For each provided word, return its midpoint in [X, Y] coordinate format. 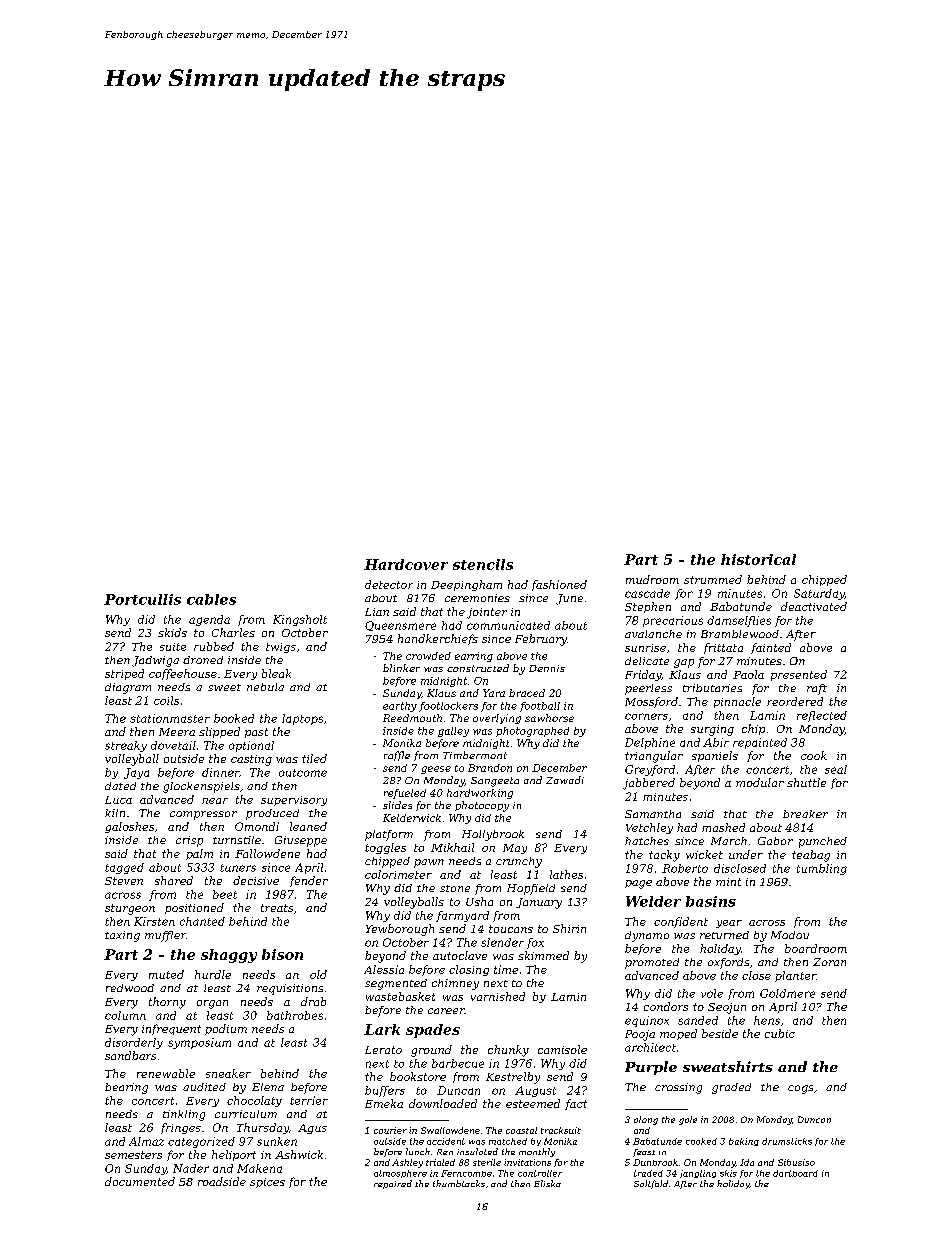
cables [211, 599]
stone [455, 888]
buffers [385, 1091]
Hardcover [406, 564]
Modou [790, 935]
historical [758, 559]
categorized [201, 1142]
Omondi [257, 826]
